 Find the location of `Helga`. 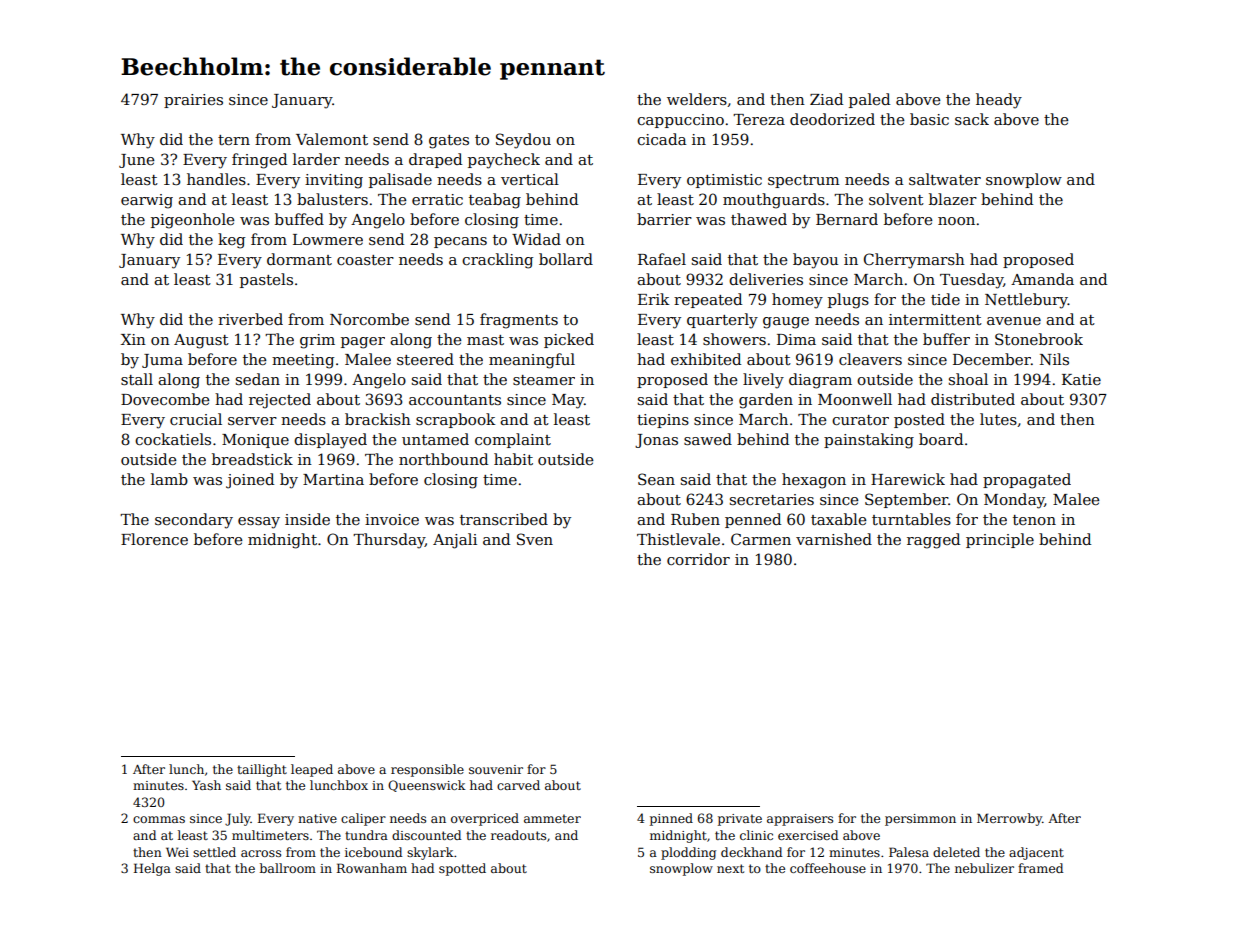

Helga is located at coordinates (152, 869).
